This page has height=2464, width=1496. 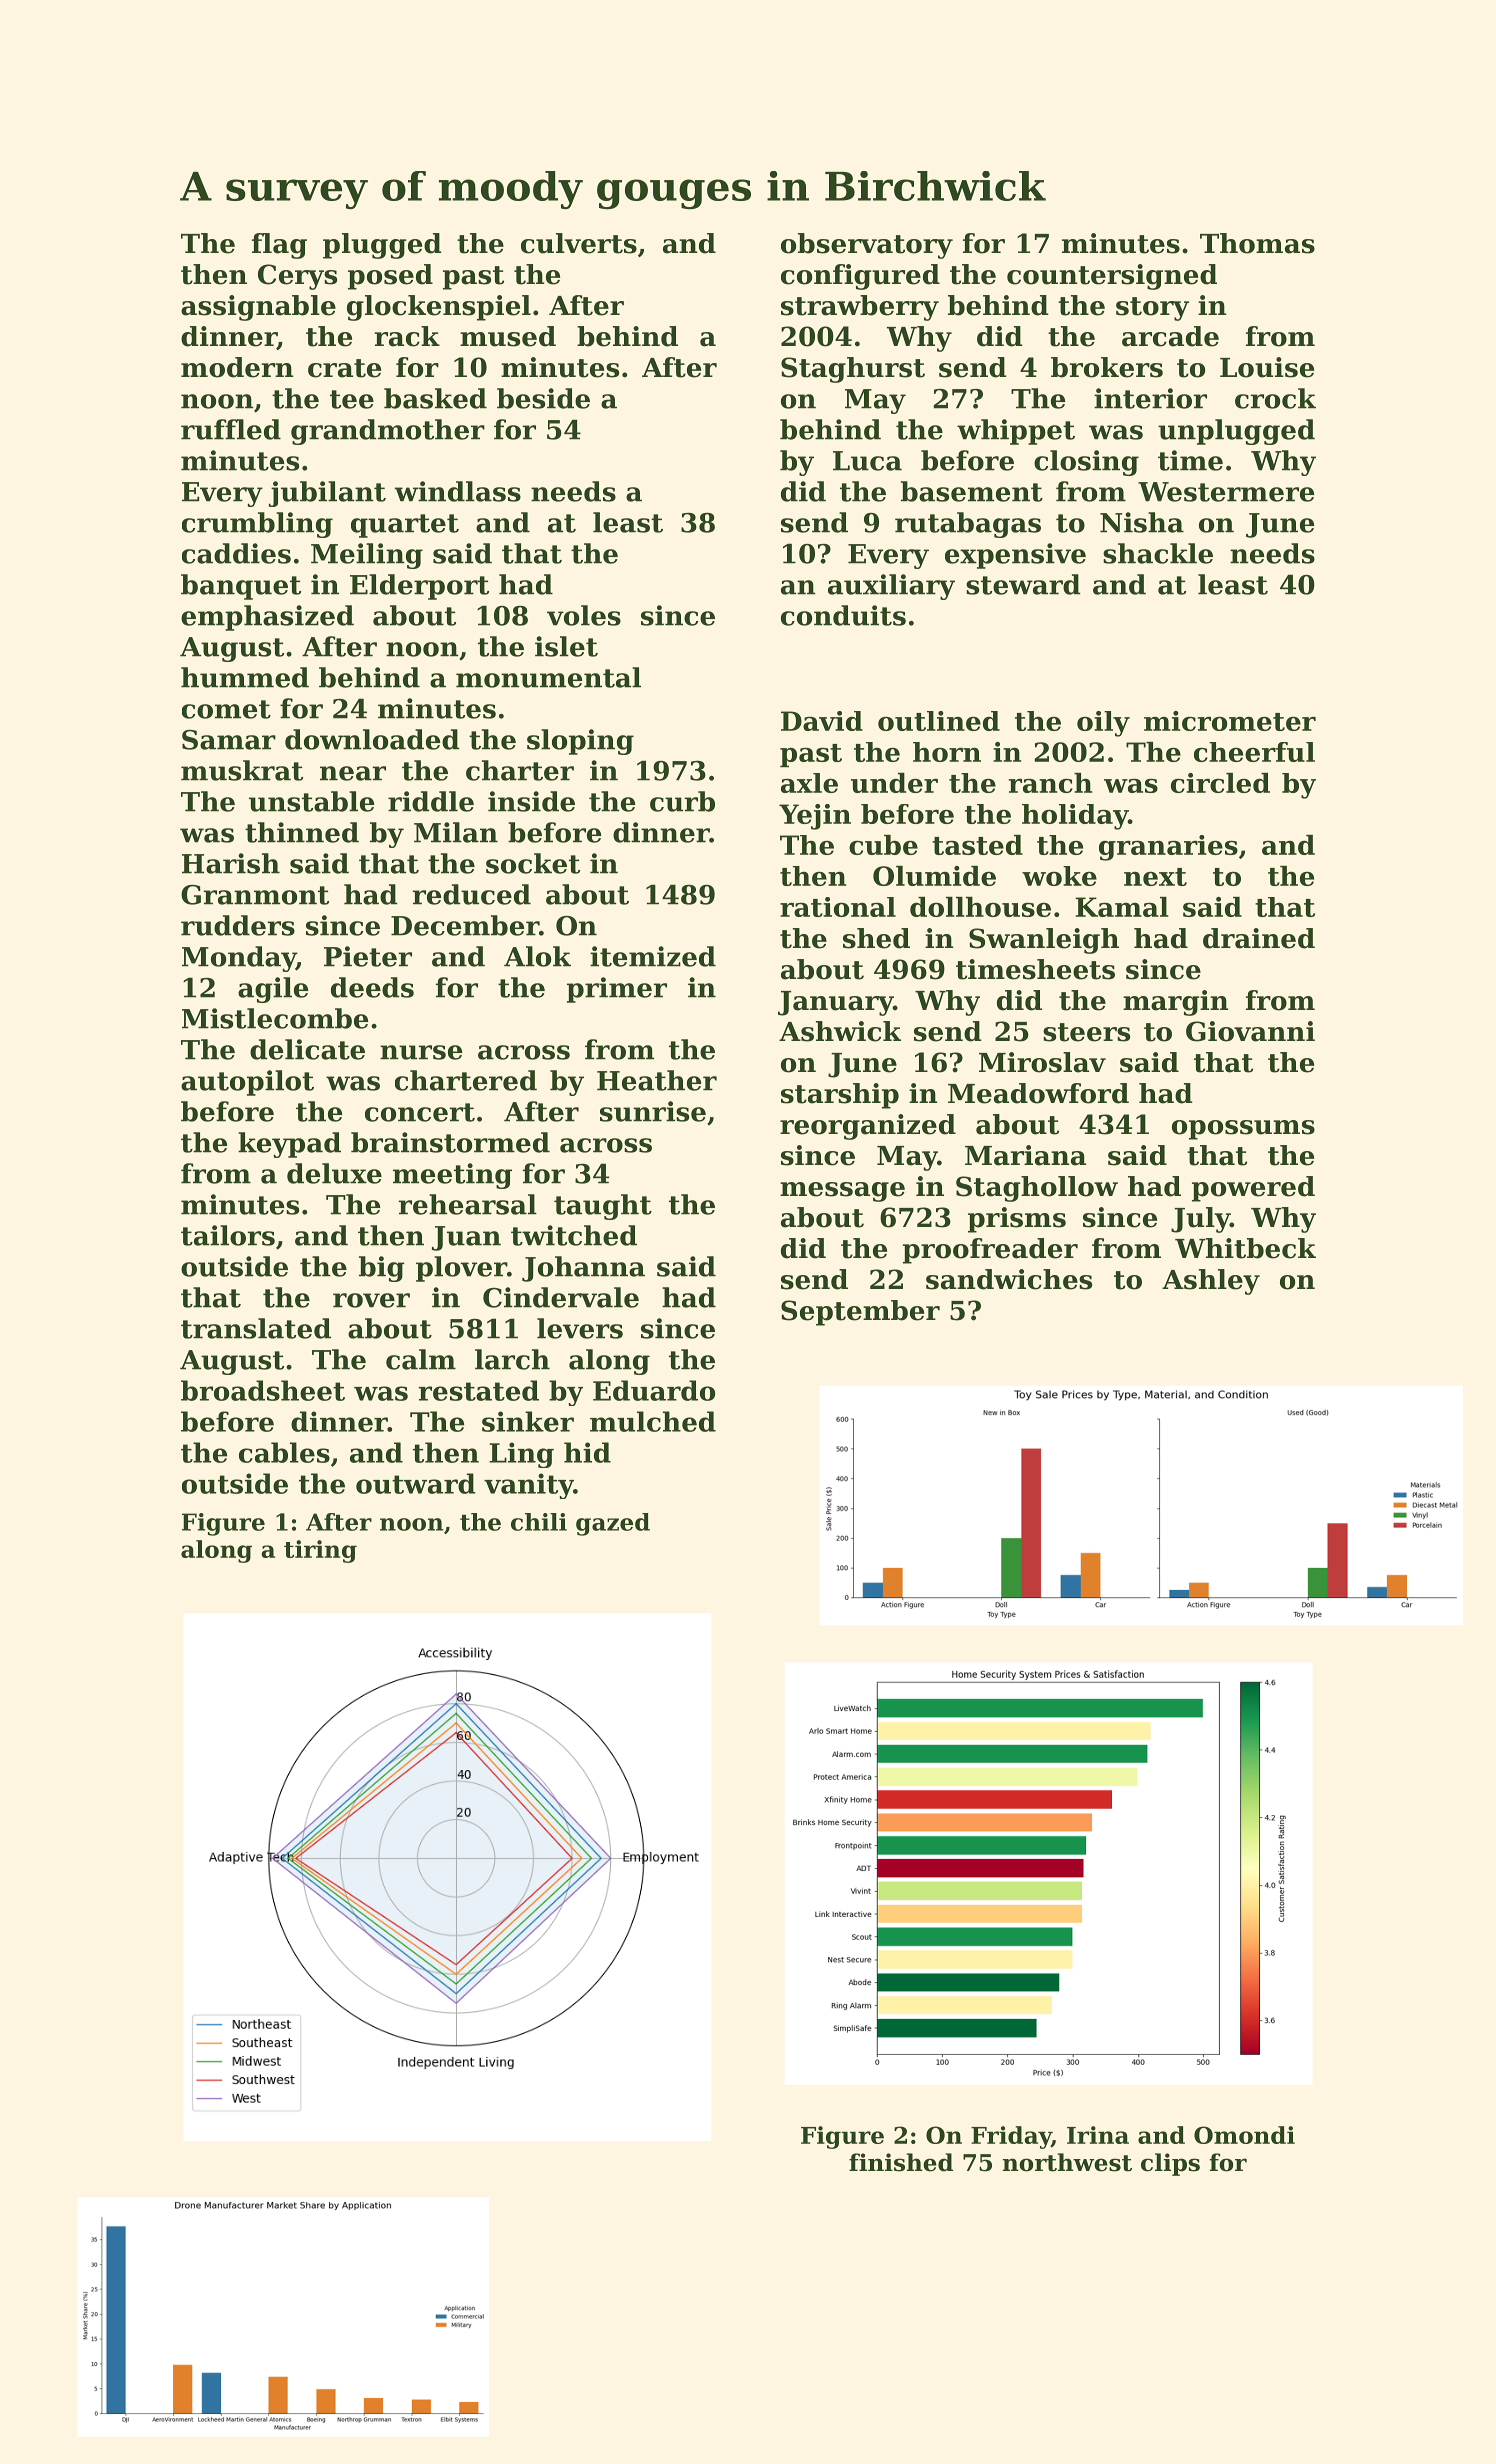 I want to click on Irina, so click(x=1098, y=2135).
